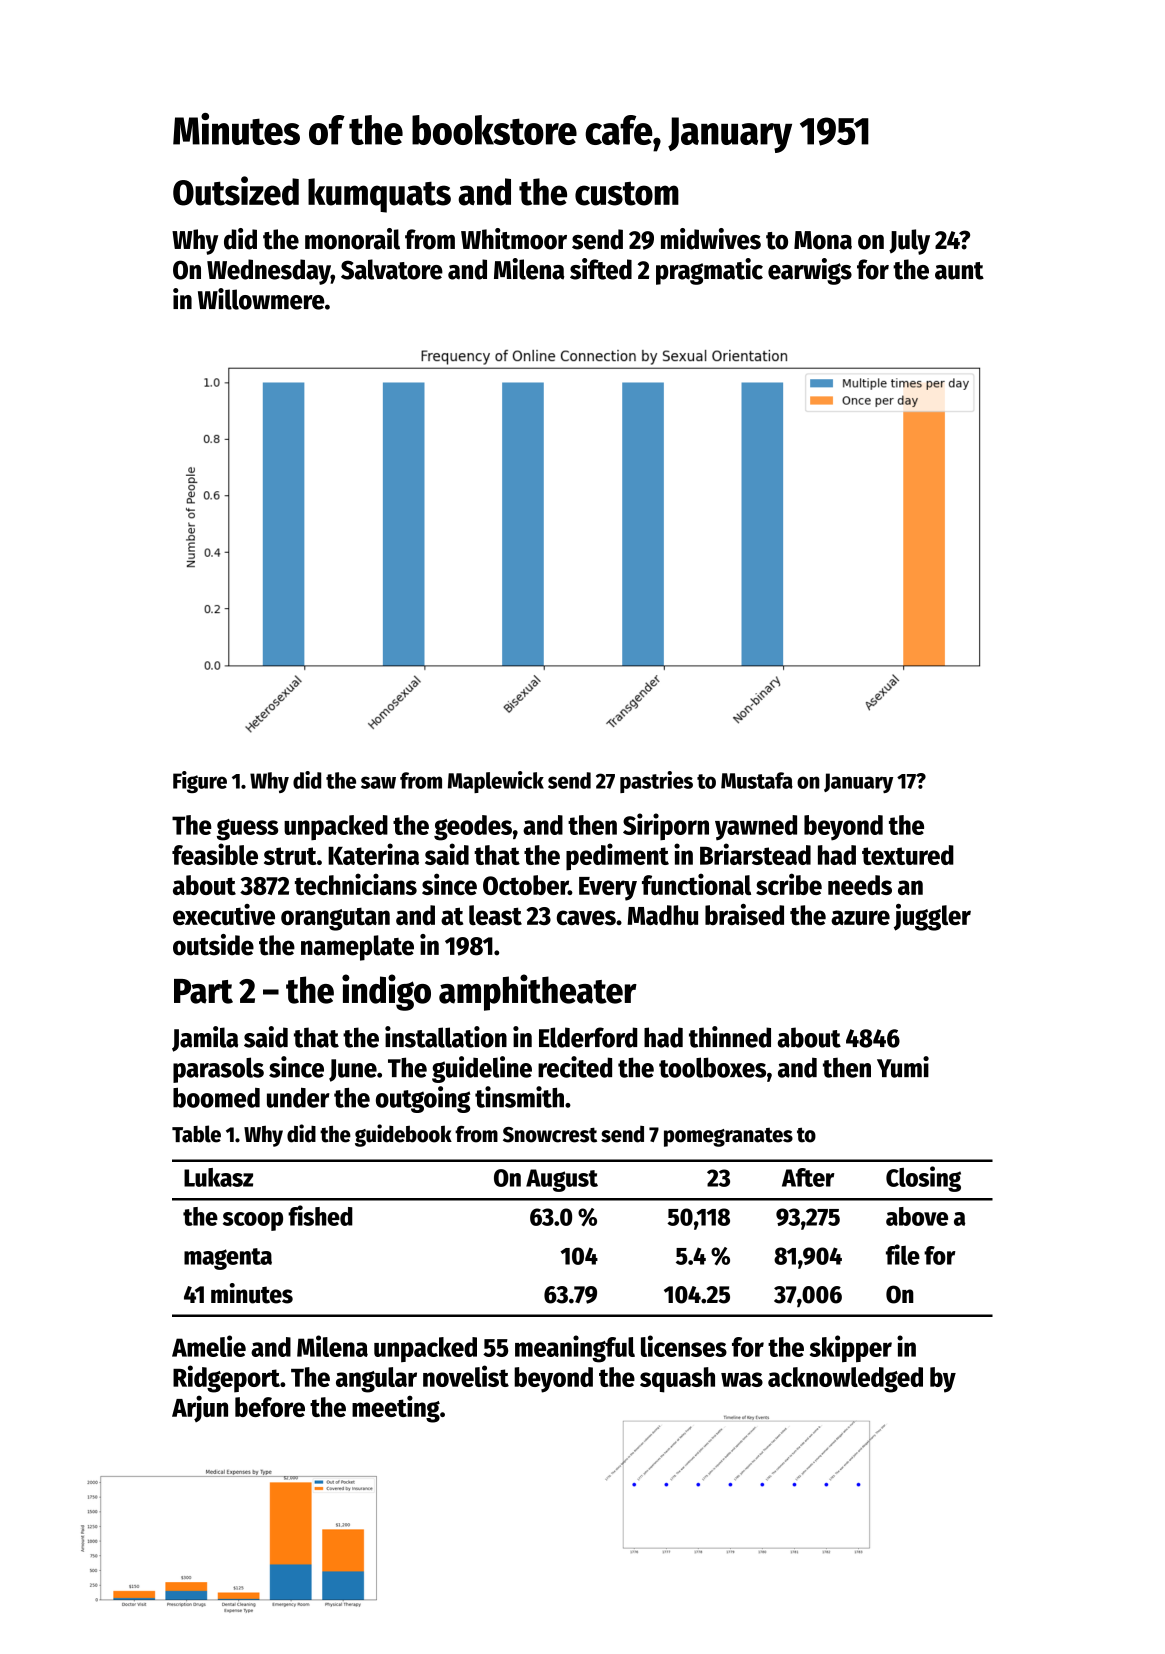 The height and width of the page is (1654, 1165). Describe the element at coordinates (298, 1097) in the page. I see `under` at that location.
